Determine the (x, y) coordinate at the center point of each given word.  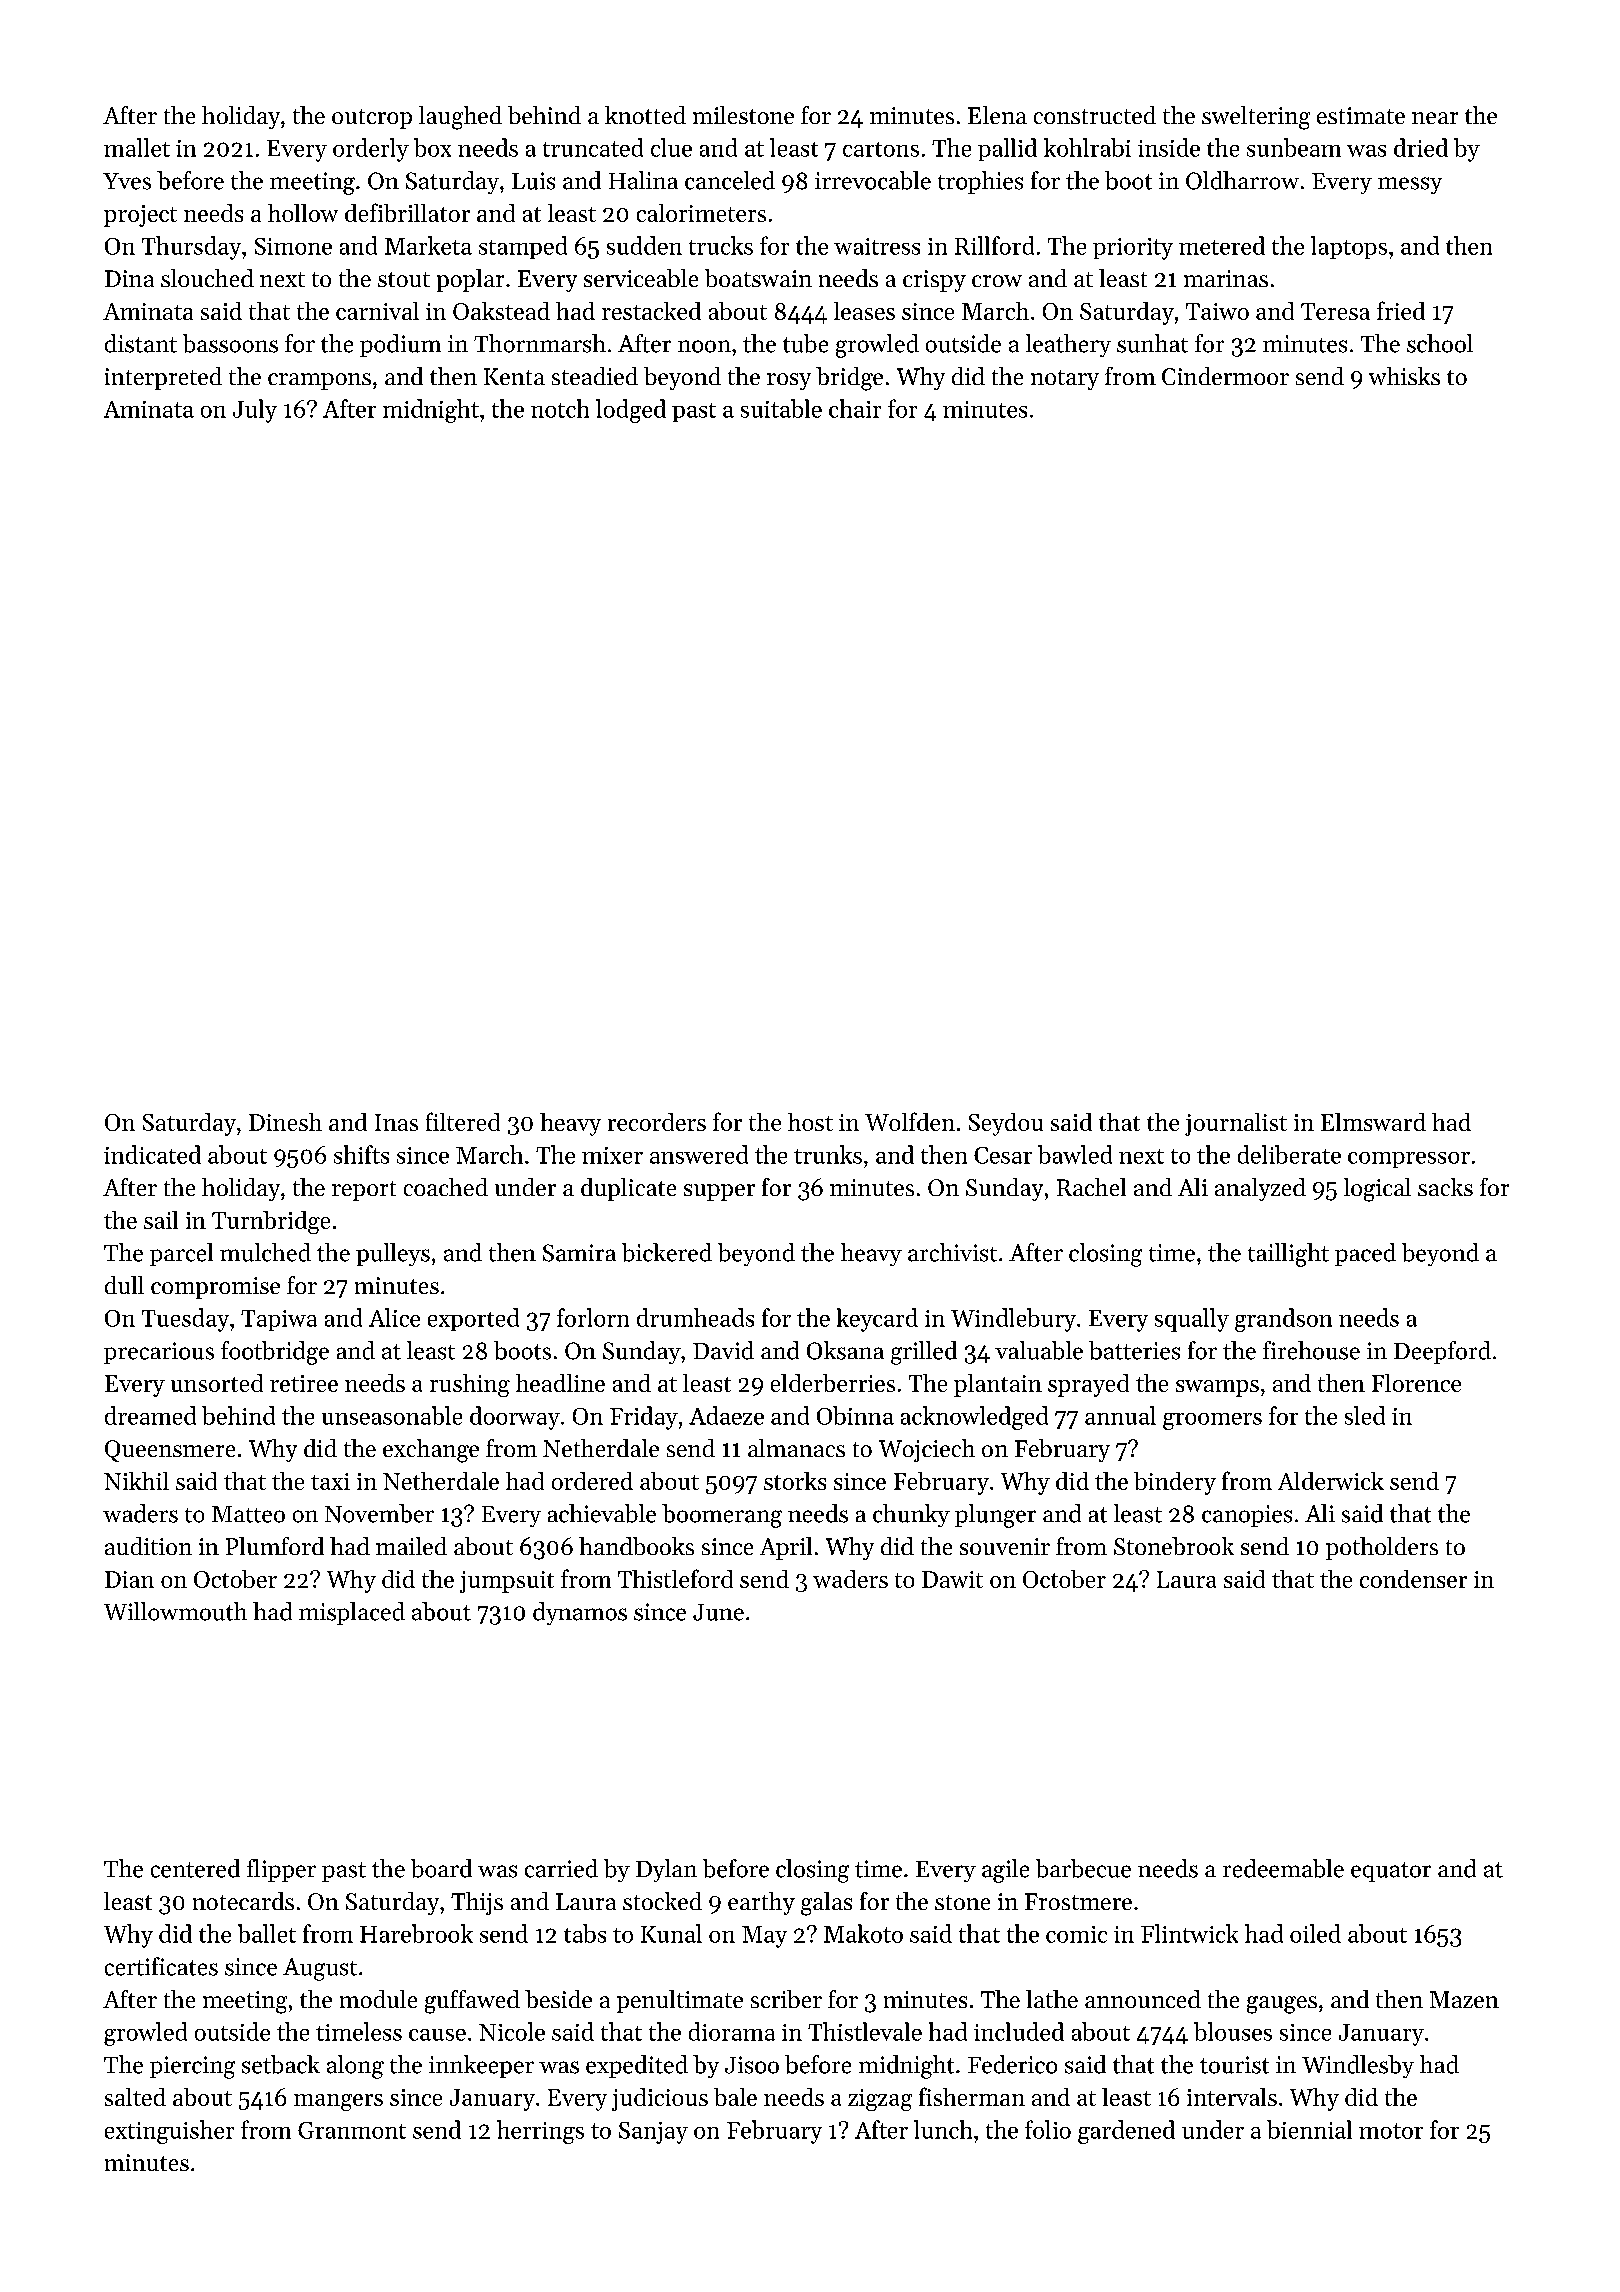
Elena (997, 115)
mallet (137, 147)
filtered (463, 1121)
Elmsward (1373, 1122)
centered (195, 1868)
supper (719, 1192)
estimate (1361, 115)
